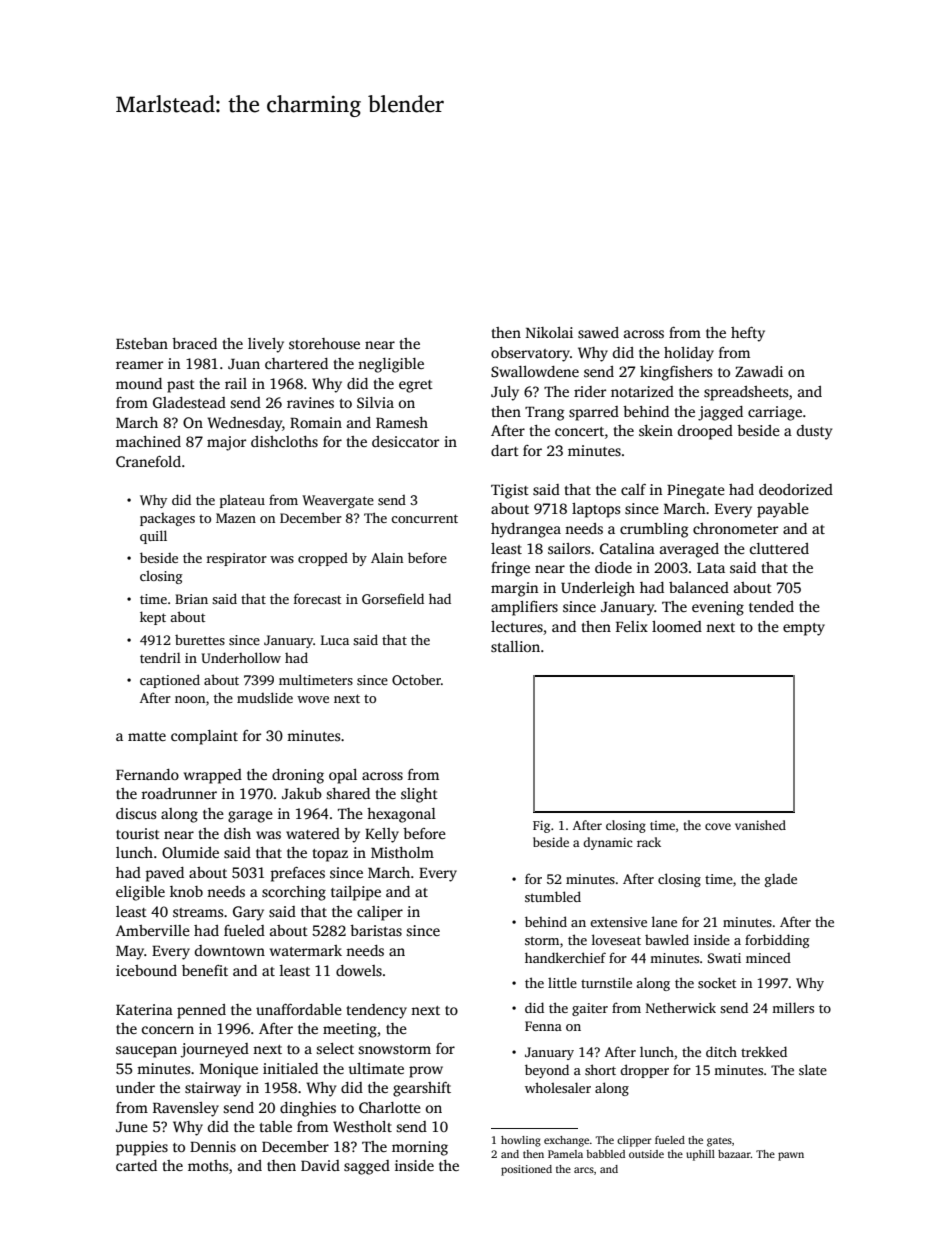 The width and height of the screenshot is (952, 1233). What do you see at coordinates (416, 680) in the screenshot?
I see `October` at bounding box center [416, 680].
